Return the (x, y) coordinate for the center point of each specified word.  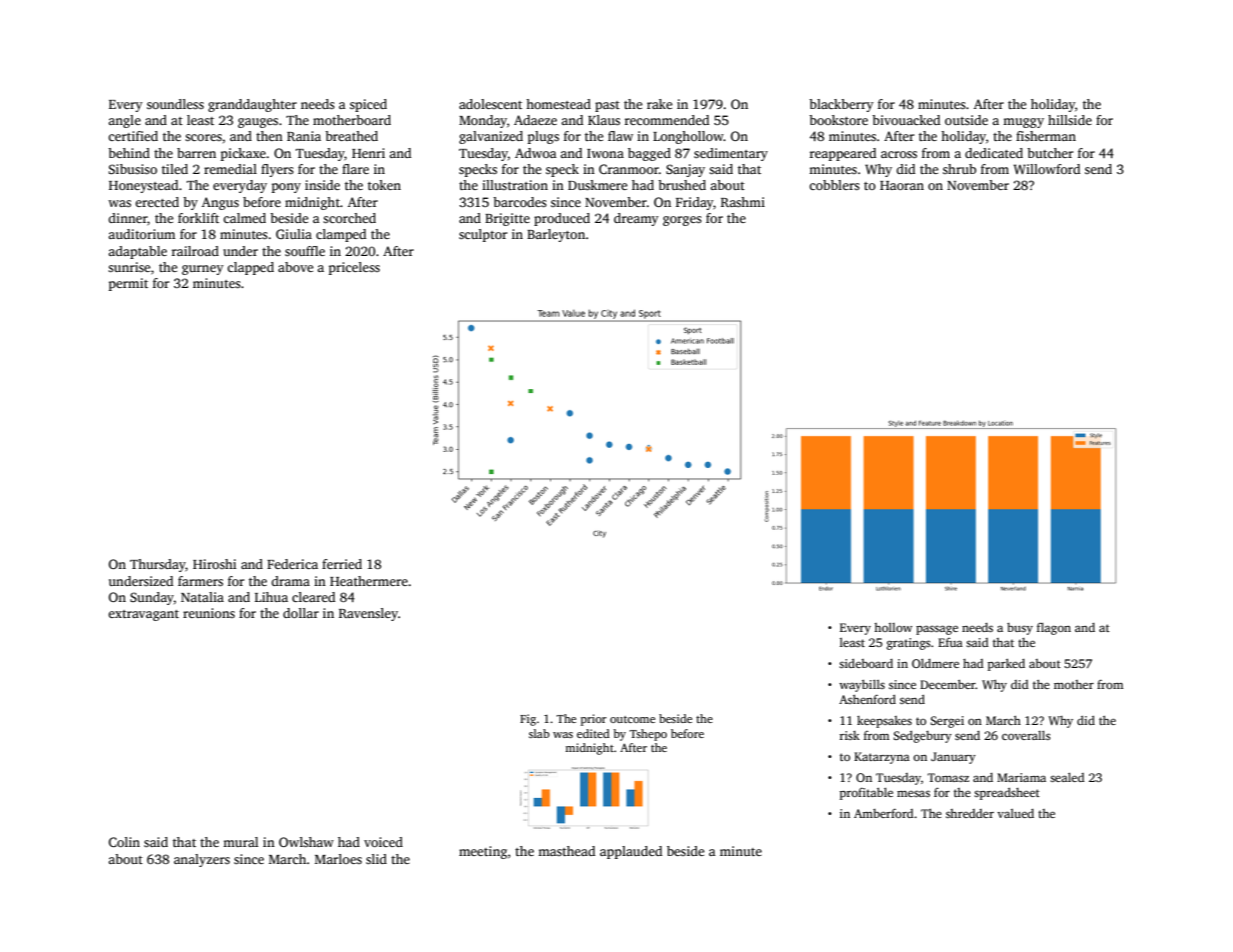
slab (539, 733)
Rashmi (743, 202)
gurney (203, 270)
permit (128, 284)
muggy (1023, 123)
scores (203, 137)
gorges (682, 221)
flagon (1054, 629)
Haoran (902, 185)
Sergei (947, 722)
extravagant (143, 615)
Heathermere (369, 581)
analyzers (202, 860)
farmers (200, 581)
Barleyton (556, 235)
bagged (649, 154)
